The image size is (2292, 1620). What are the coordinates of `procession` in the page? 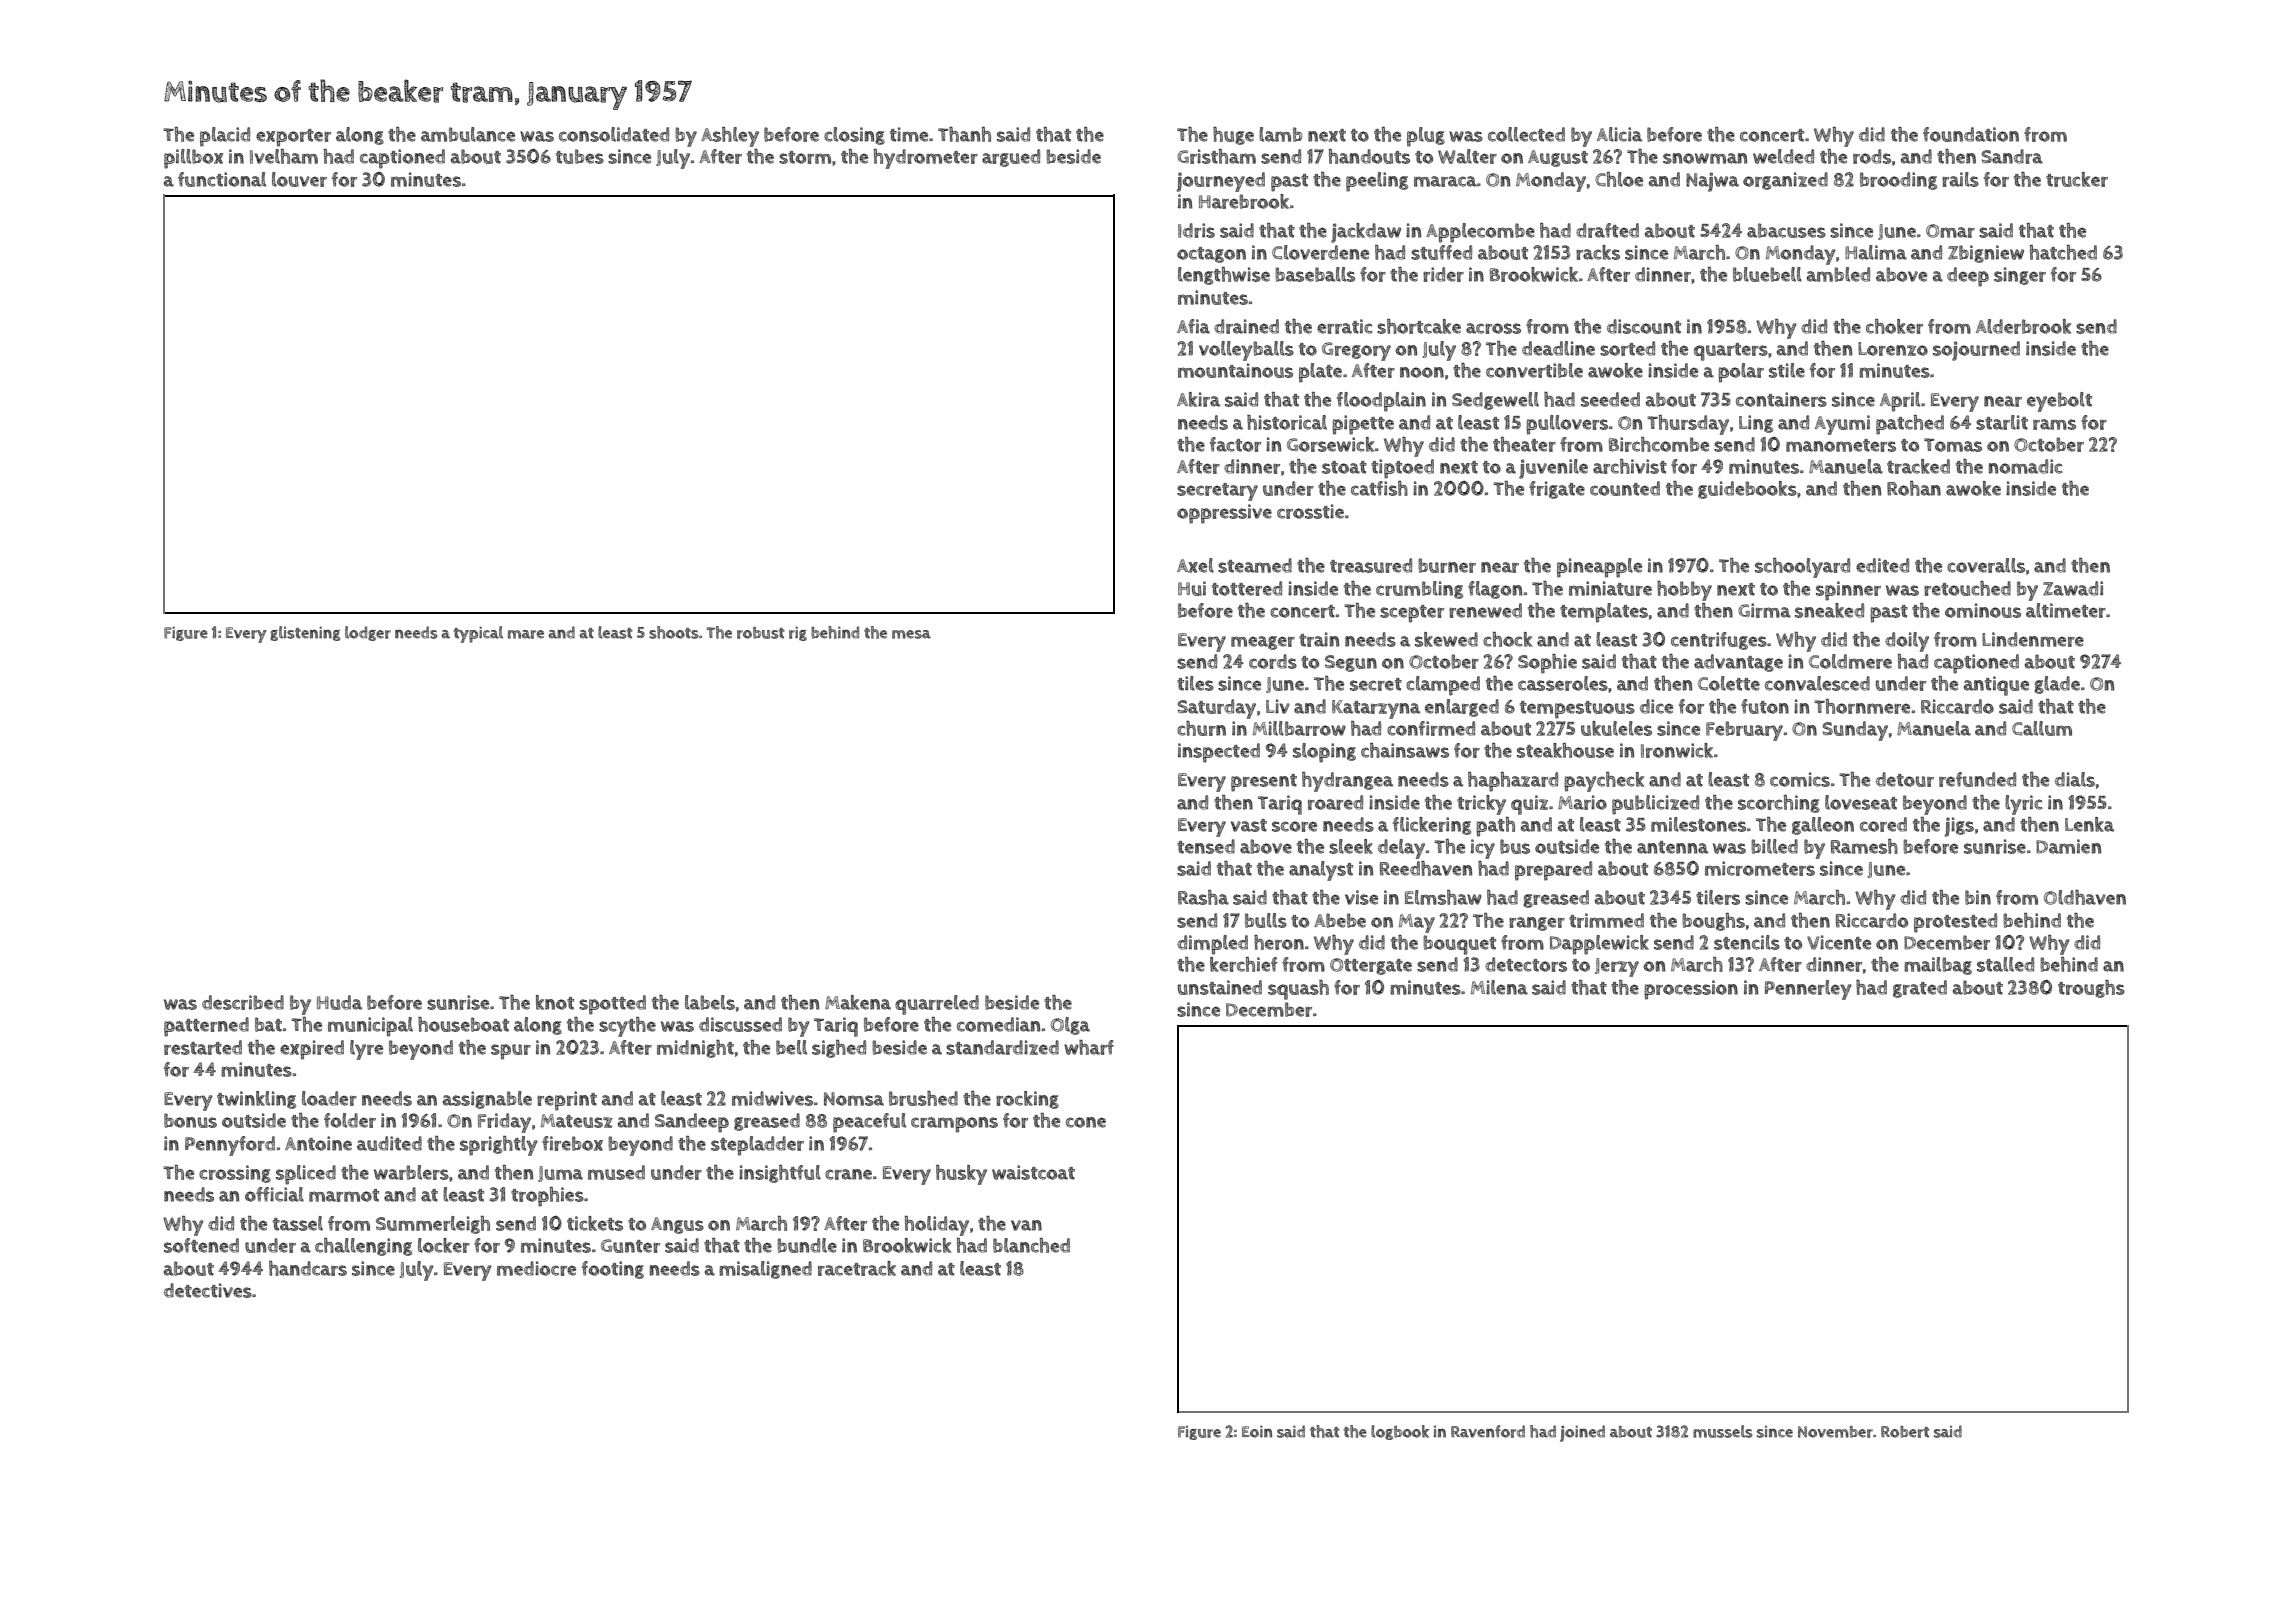 It's located at (1691, 990).
